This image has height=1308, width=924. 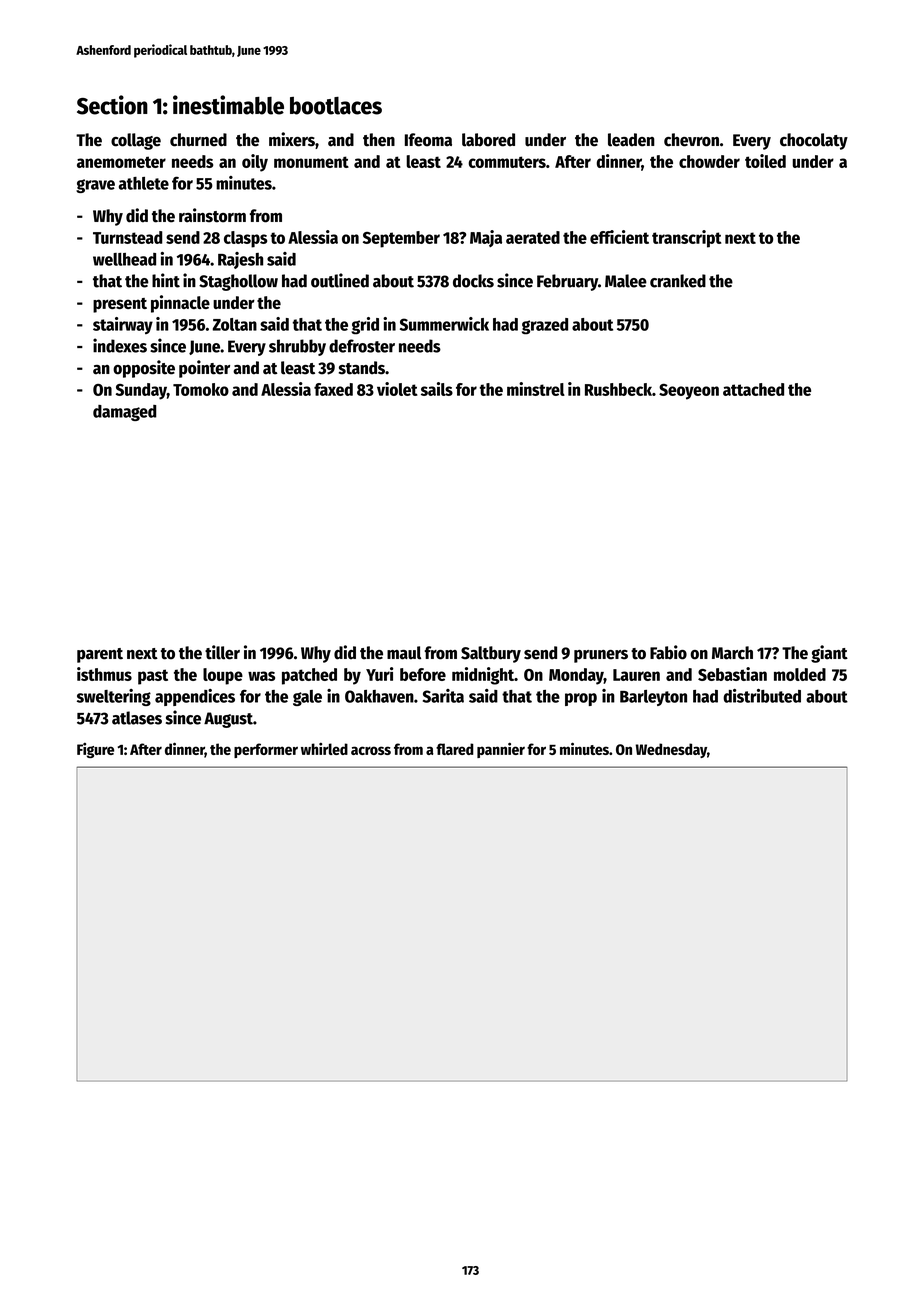 I want to click on Section, so click(x=112, y=105).
